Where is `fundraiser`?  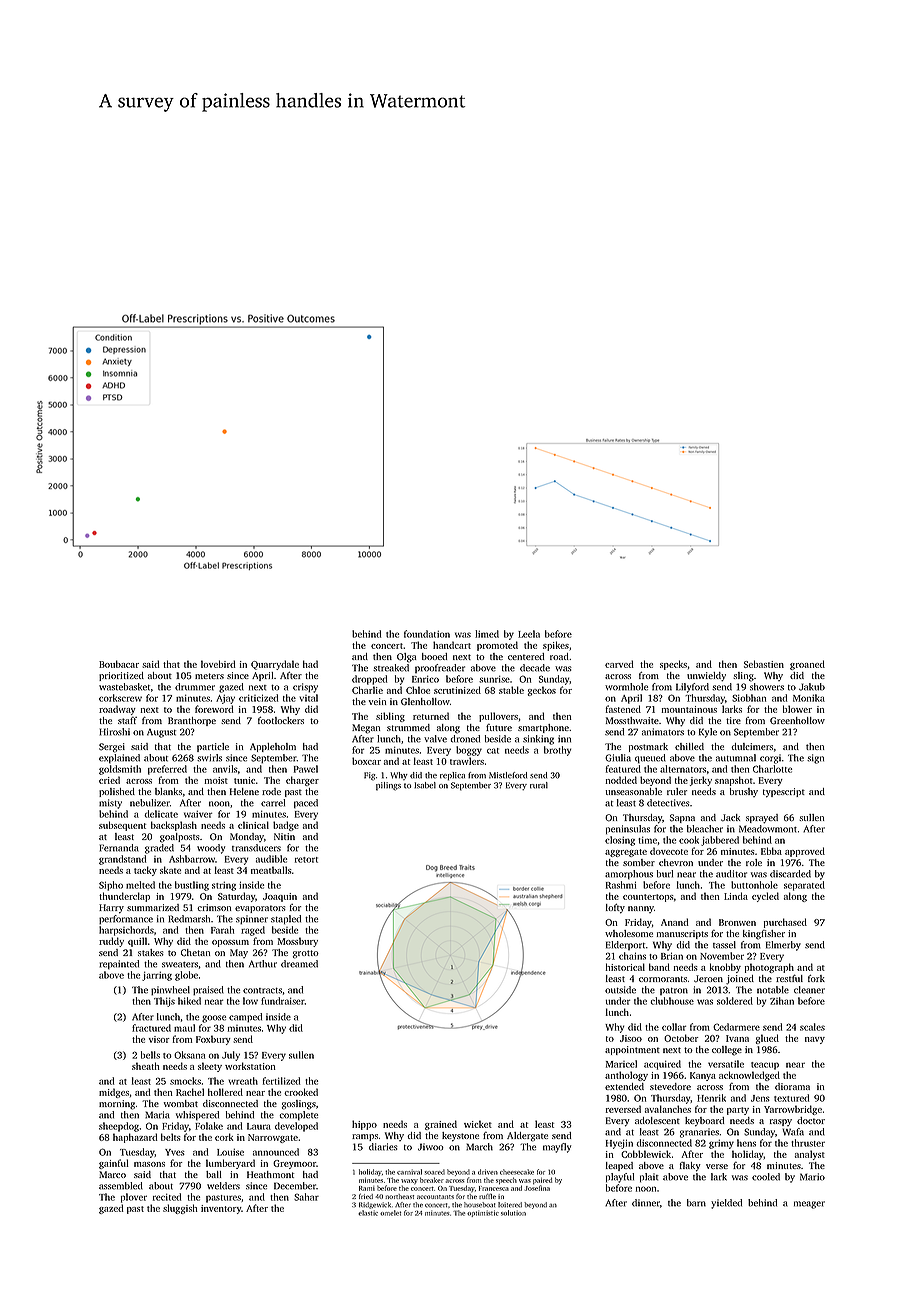
fundraiser is located at coordinates (283, 1001).
